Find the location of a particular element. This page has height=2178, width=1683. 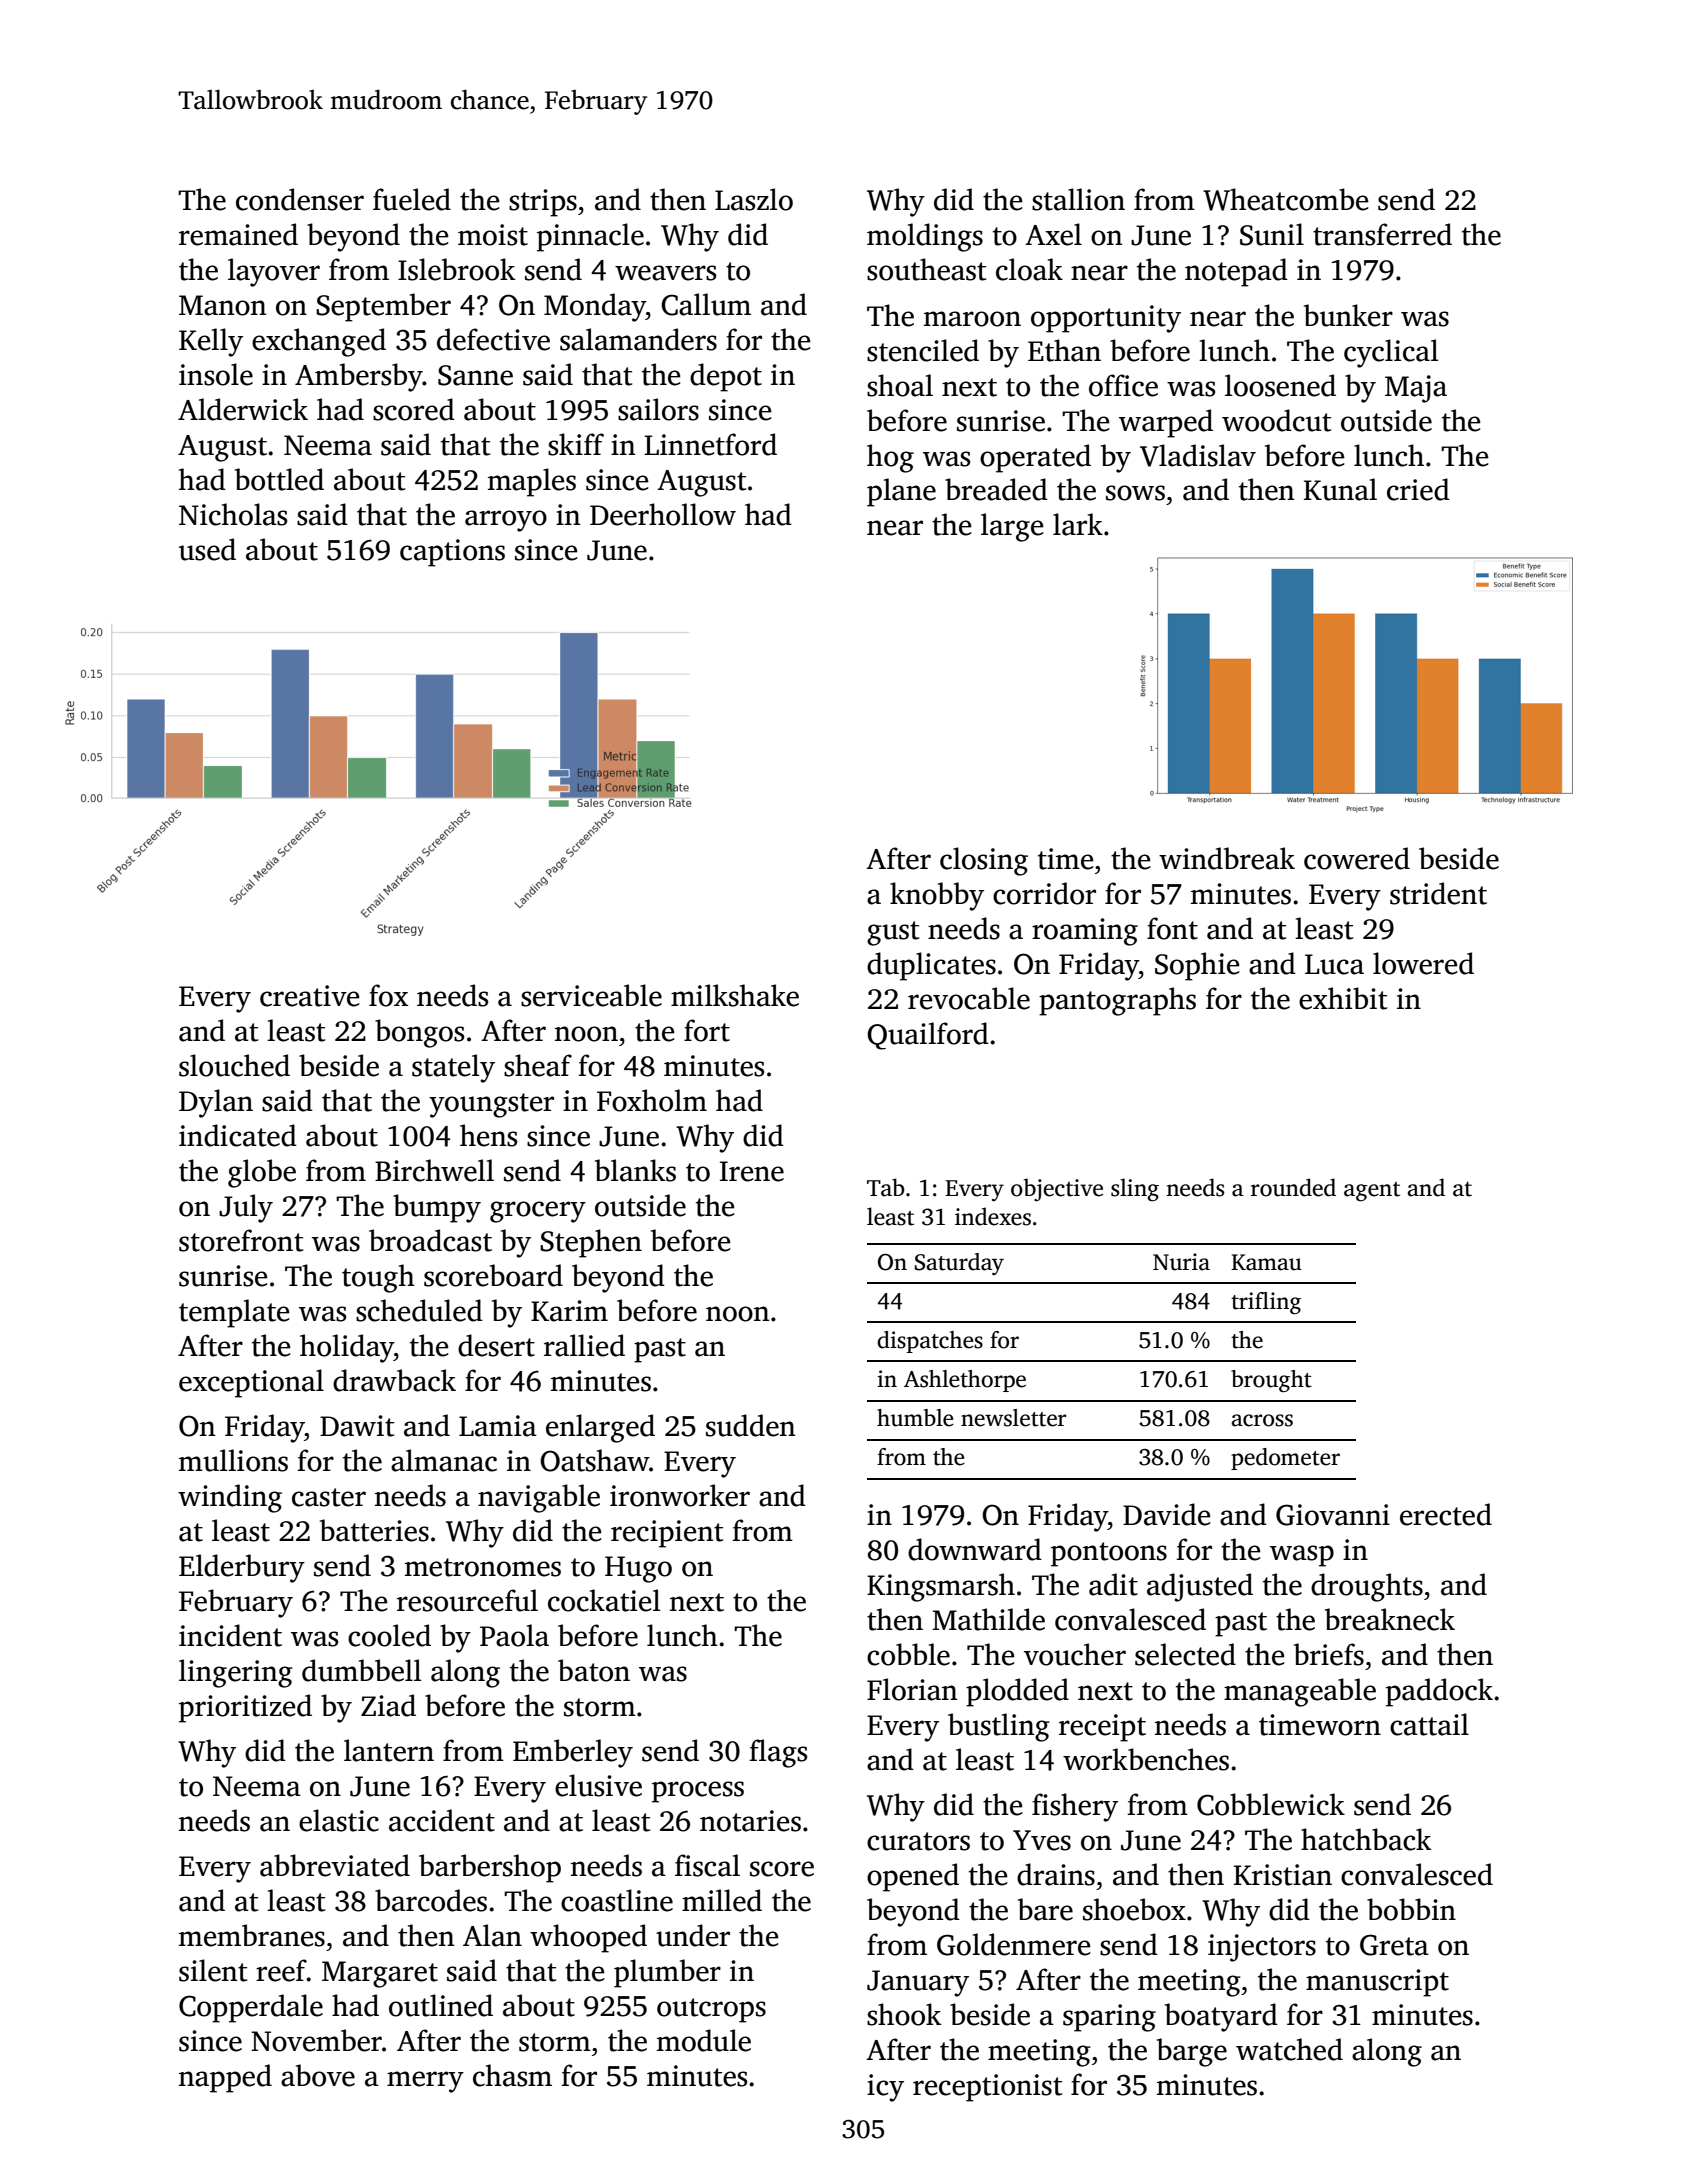

transferred is located at coordinates (1382, 234).
